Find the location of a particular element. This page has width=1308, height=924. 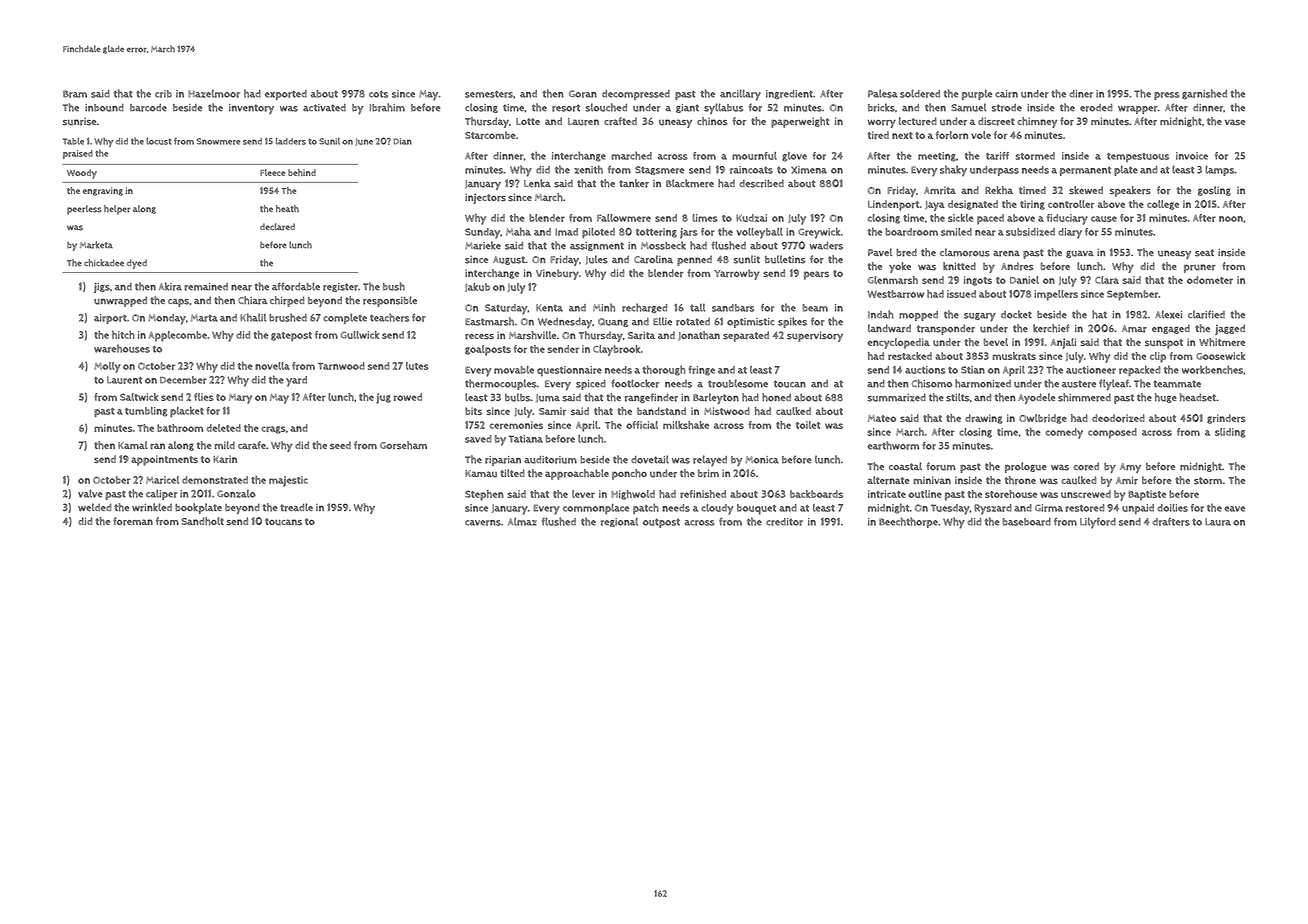

Karin is located at coordinates (225, 459).
